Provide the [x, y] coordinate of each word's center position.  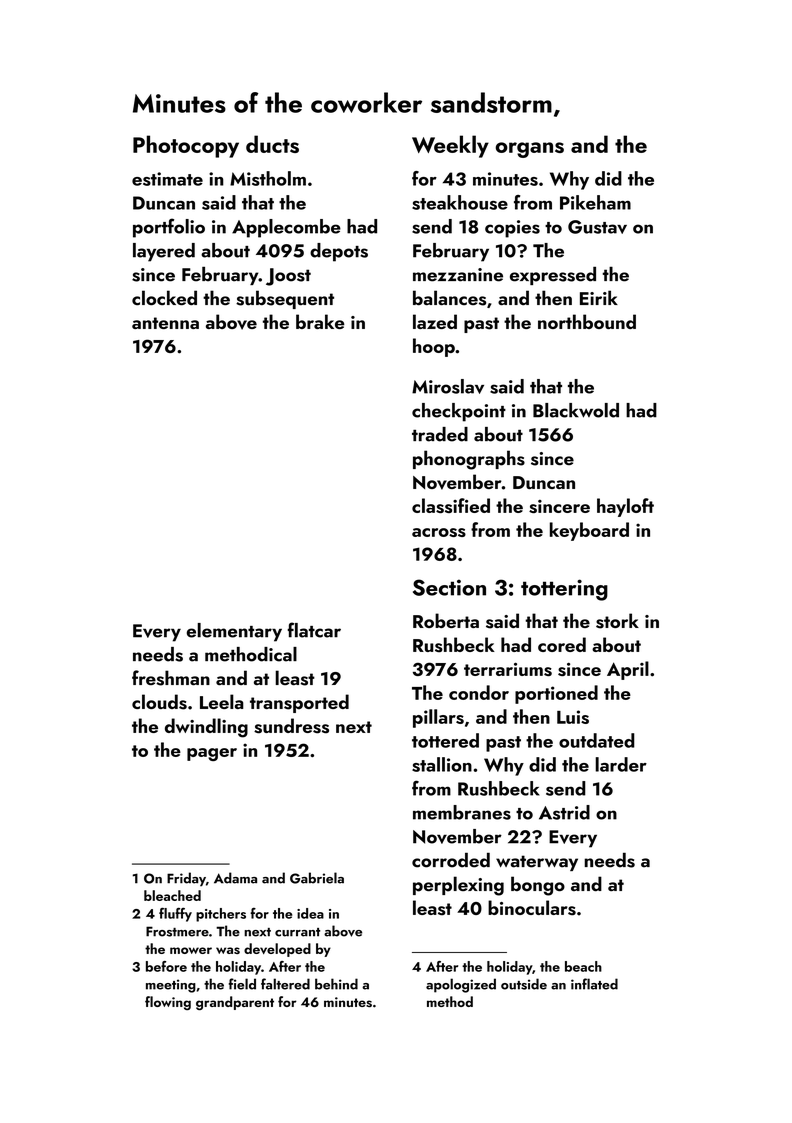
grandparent [235, 1003]
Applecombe [286, 228]
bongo [538, 886]
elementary [234, 632]
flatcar [314, 630]
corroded [451, 860]
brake [320, 321]
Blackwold [576, 410]
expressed [553, 276]
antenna [165, 323]
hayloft [625, 507]
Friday [186, 879]
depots [339, 252]
